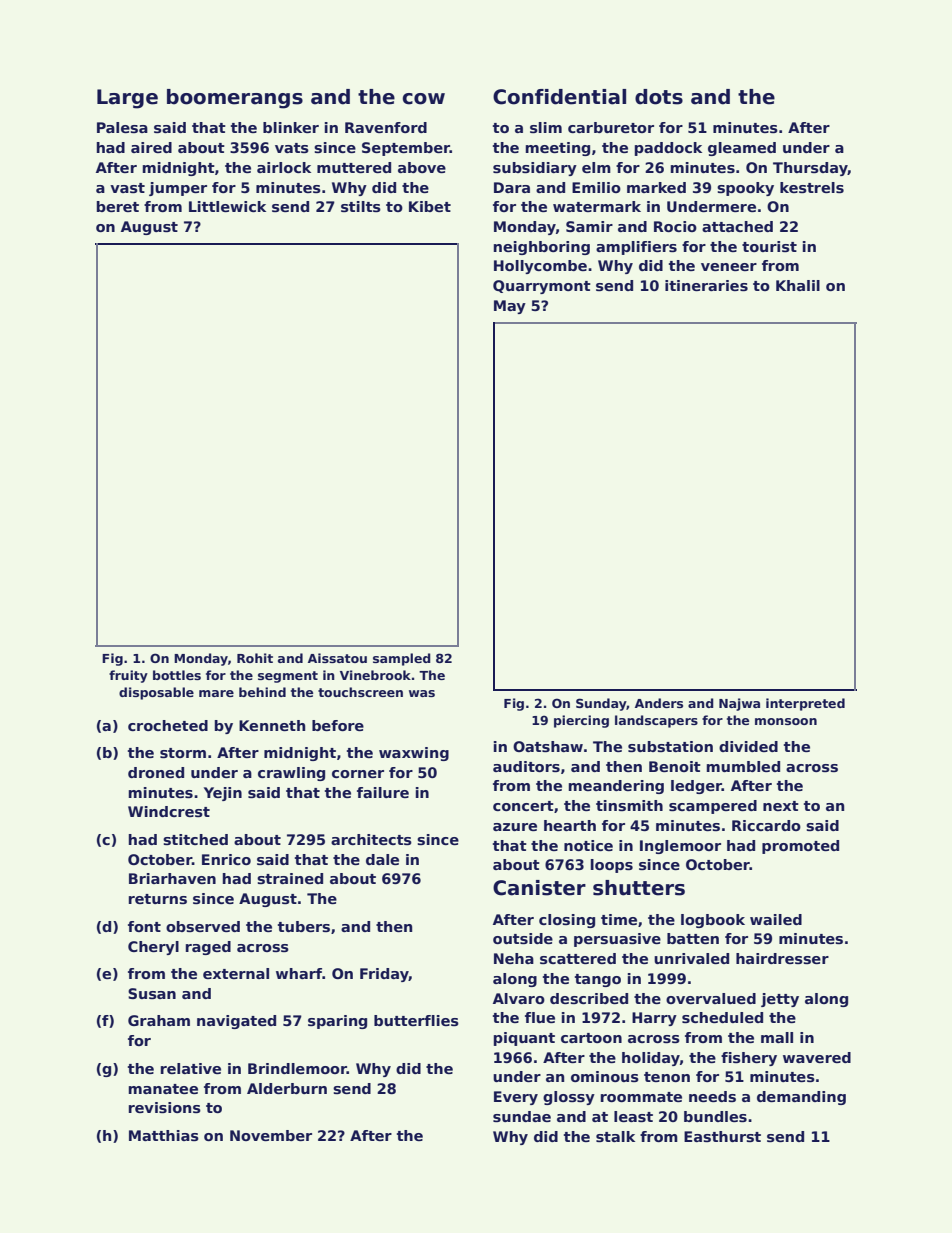 Image resolution: width=952 pixels, height=1233 pixels. I want to click on stalk, so click(615, 1136).
